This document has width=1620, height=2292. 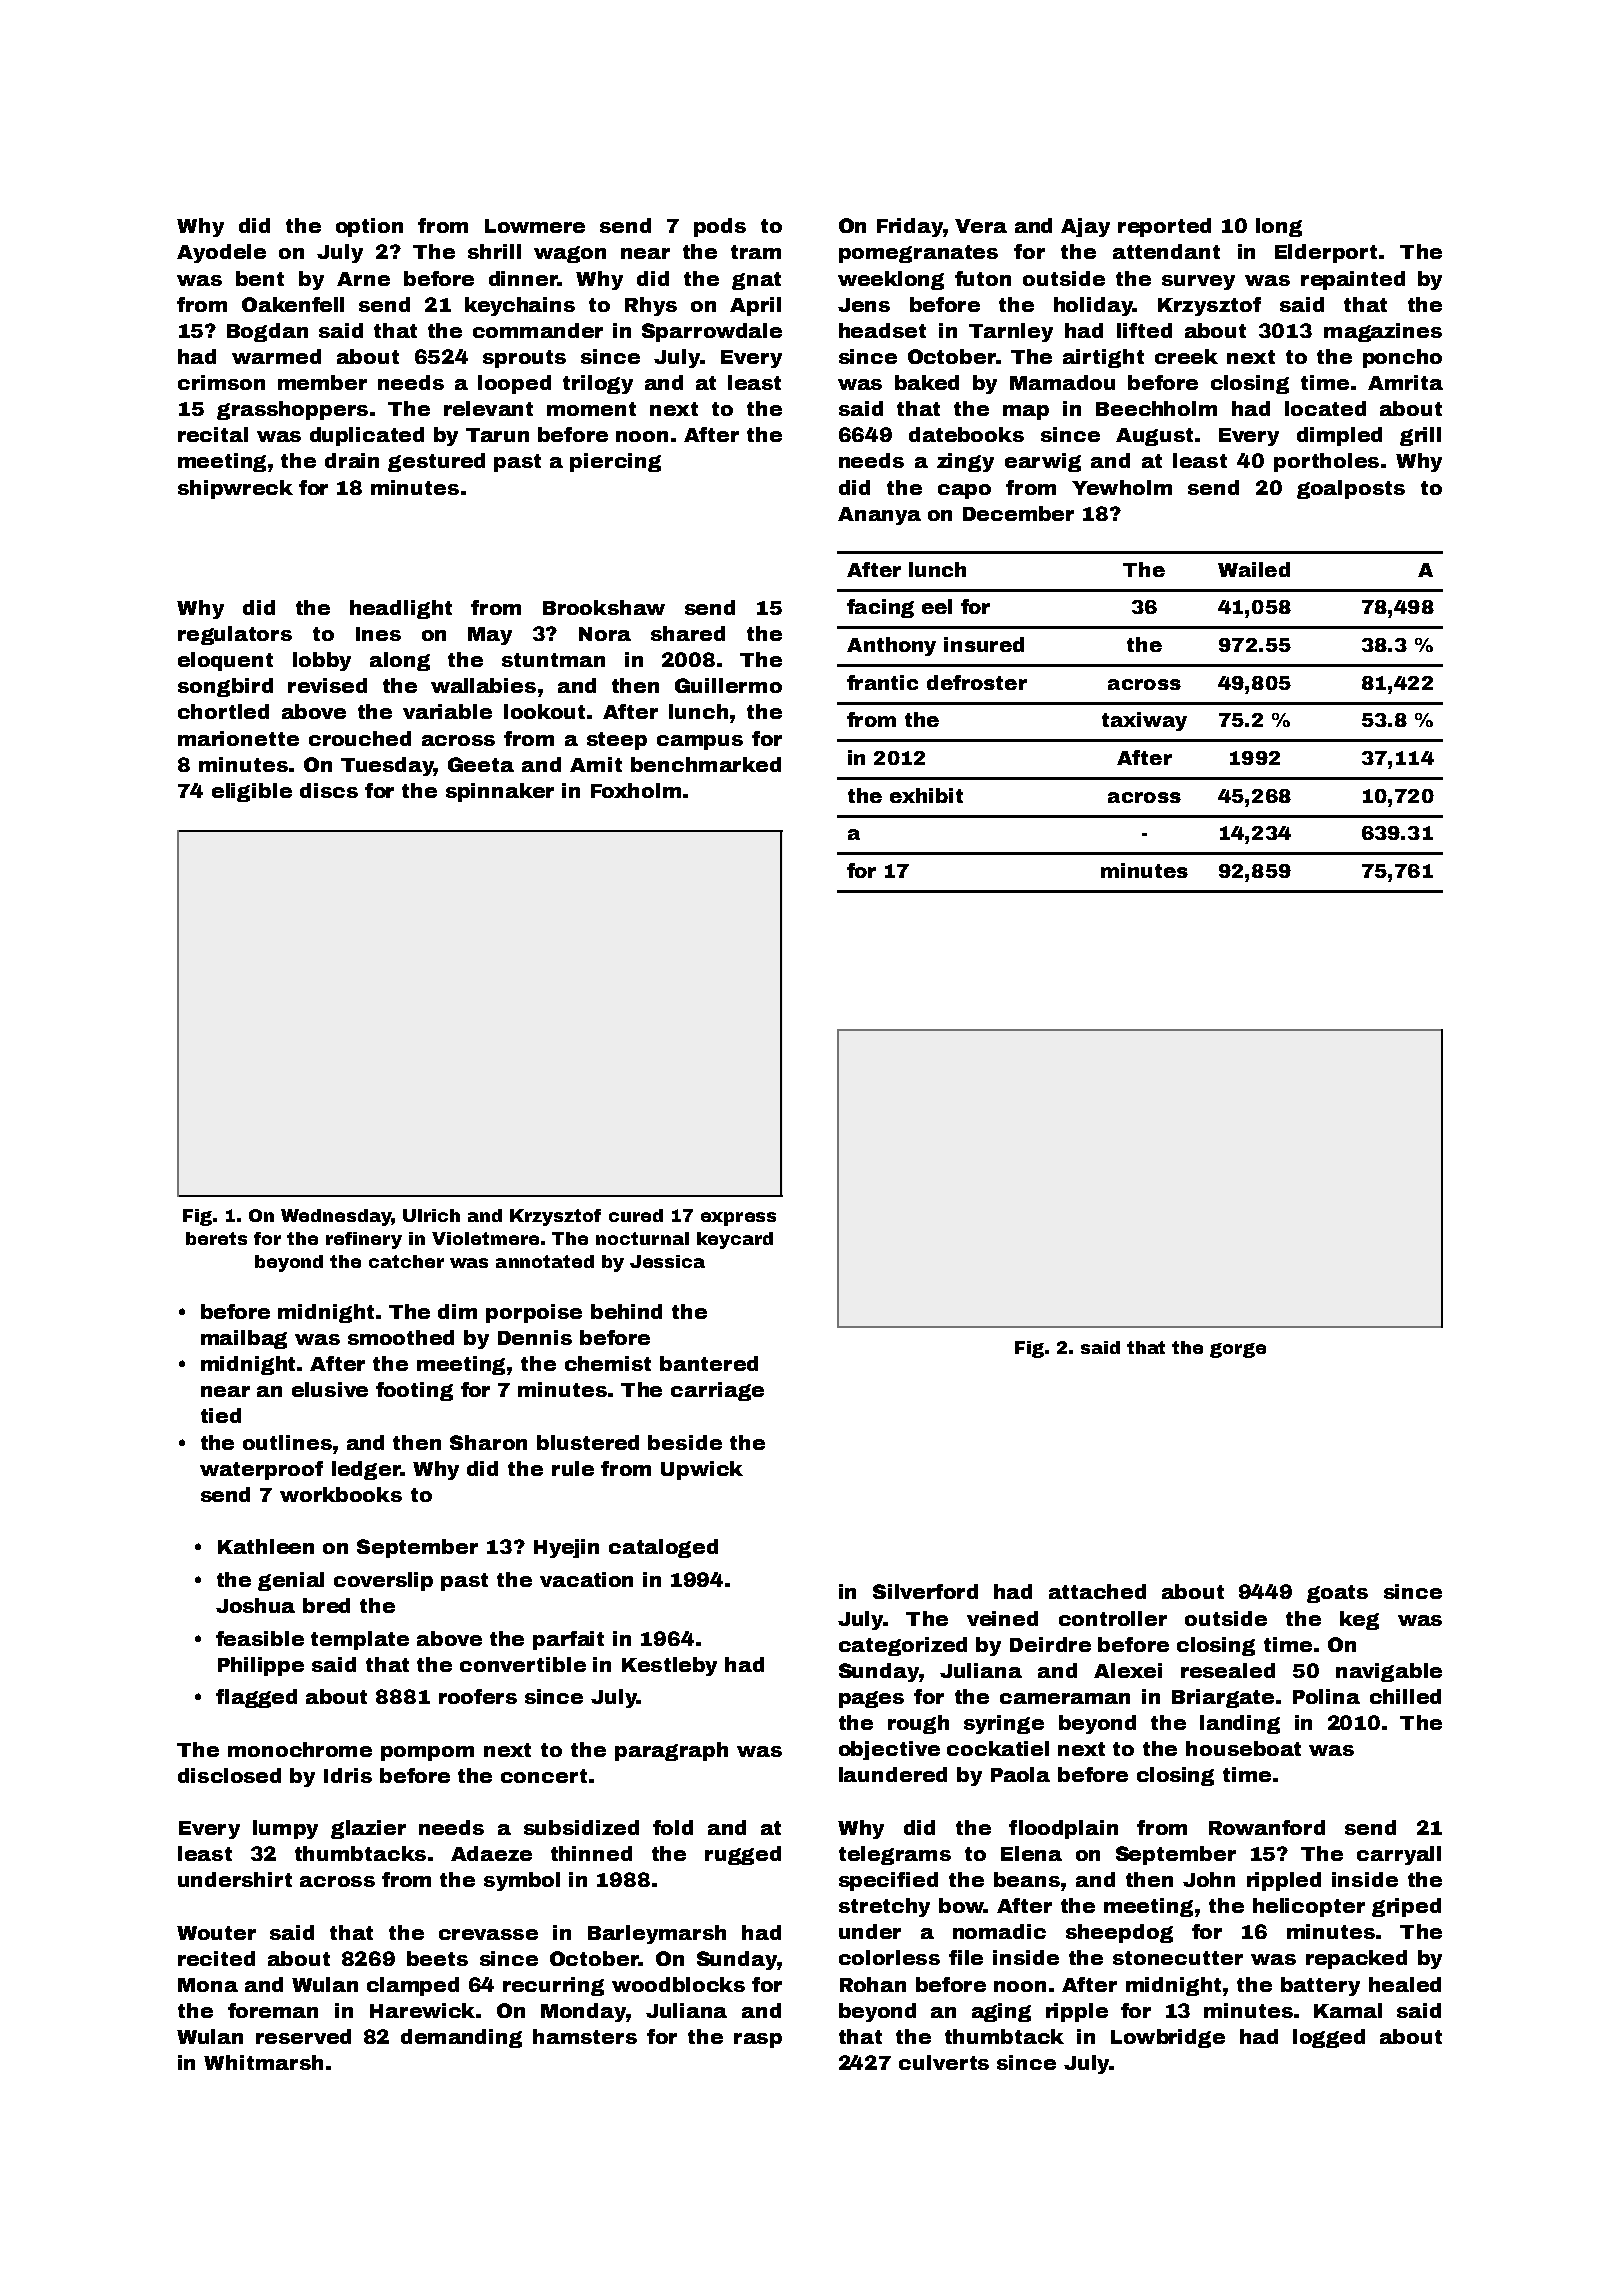 What do you see at coordinates (252, 792) in the document?
I see `eligible` at bounding box center [252, 792].
